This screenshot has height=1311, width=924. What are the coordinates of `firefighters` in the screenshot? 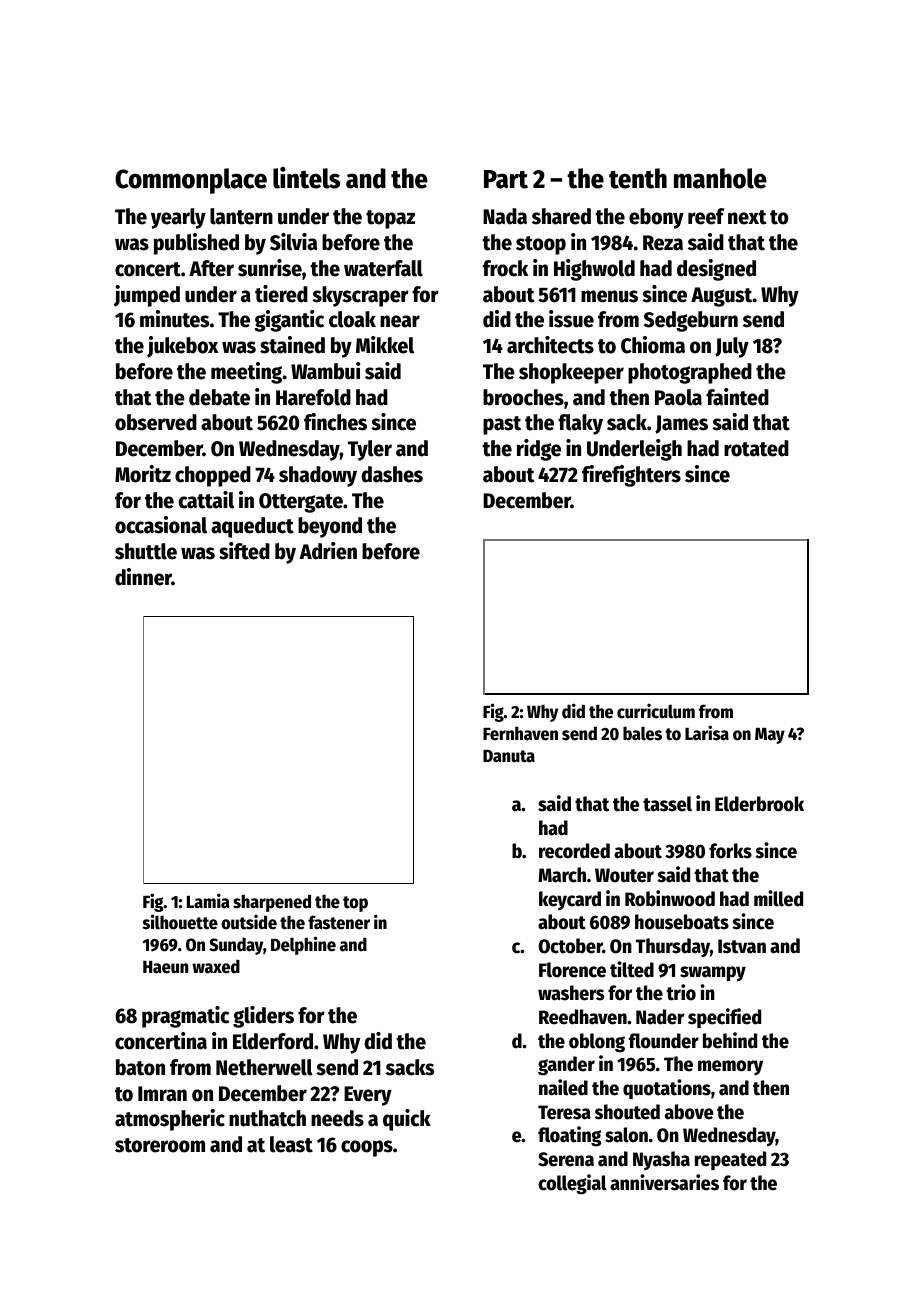 It's located at (631, 476).
